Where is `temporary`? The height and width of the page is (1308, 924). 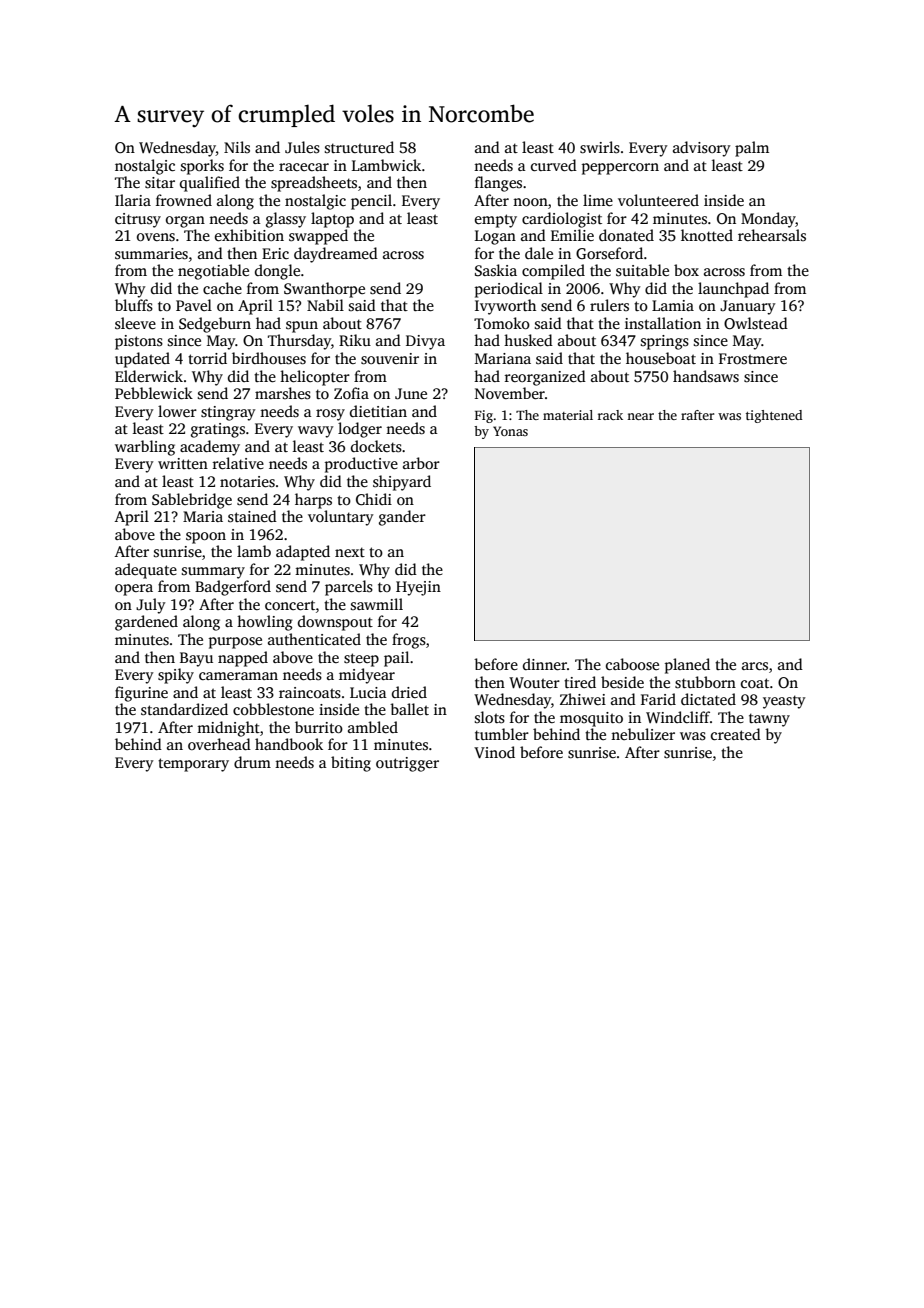 temporary is located at coordinates (193, 765).
